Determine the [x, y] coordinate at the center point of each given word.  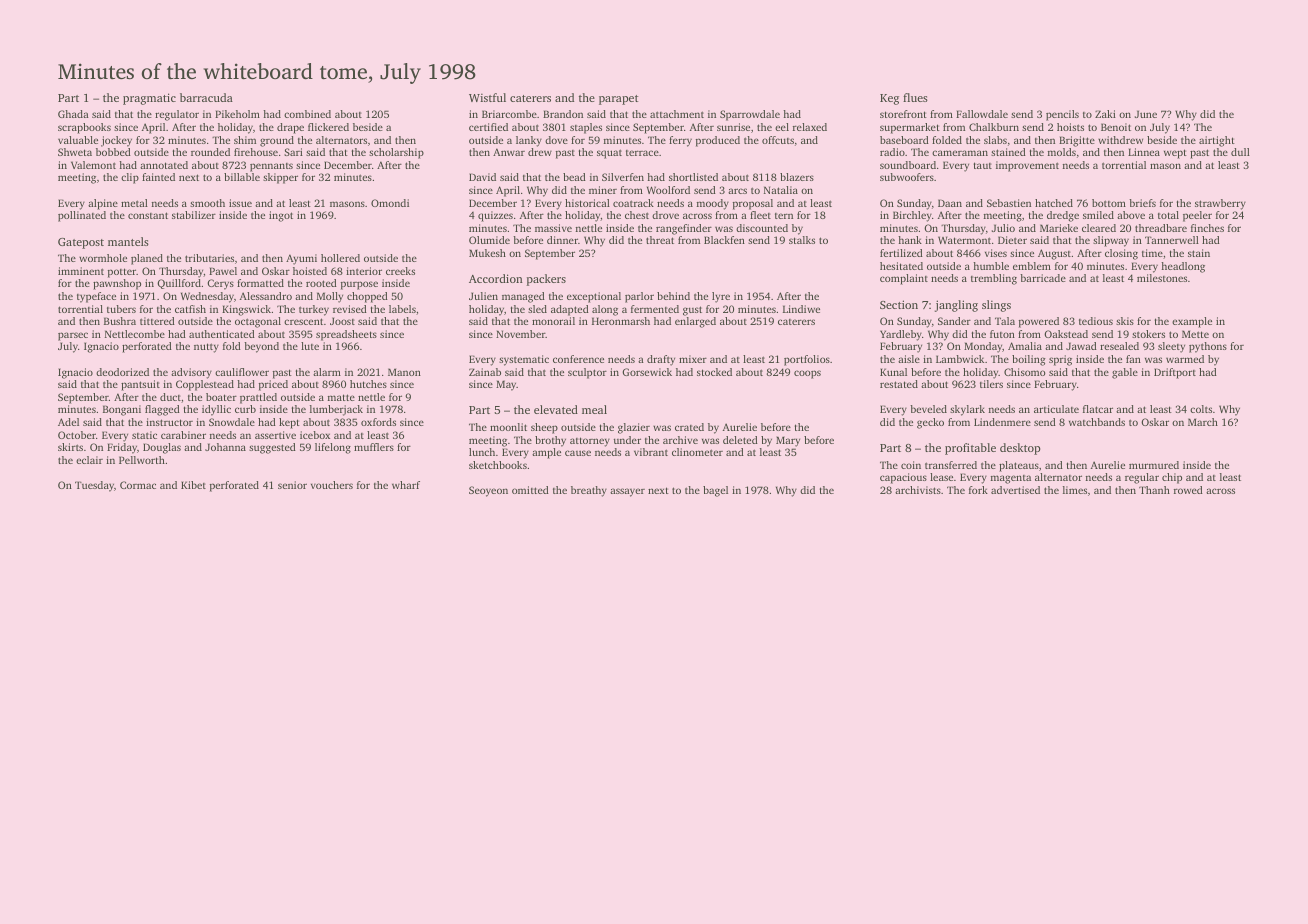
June [1146, 114]
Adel [68, 422]
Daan [950, 203]
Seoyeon [488, 491]
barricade [1043, 278]
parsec [73, 336]
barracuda [206, 97]
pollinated [82, 216]
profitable [970, 449]
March [1203, 422]
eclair [89, 460]
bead [574, 177]
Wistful [487, 97]
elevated [556, 409]
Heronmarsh [621, 321]
